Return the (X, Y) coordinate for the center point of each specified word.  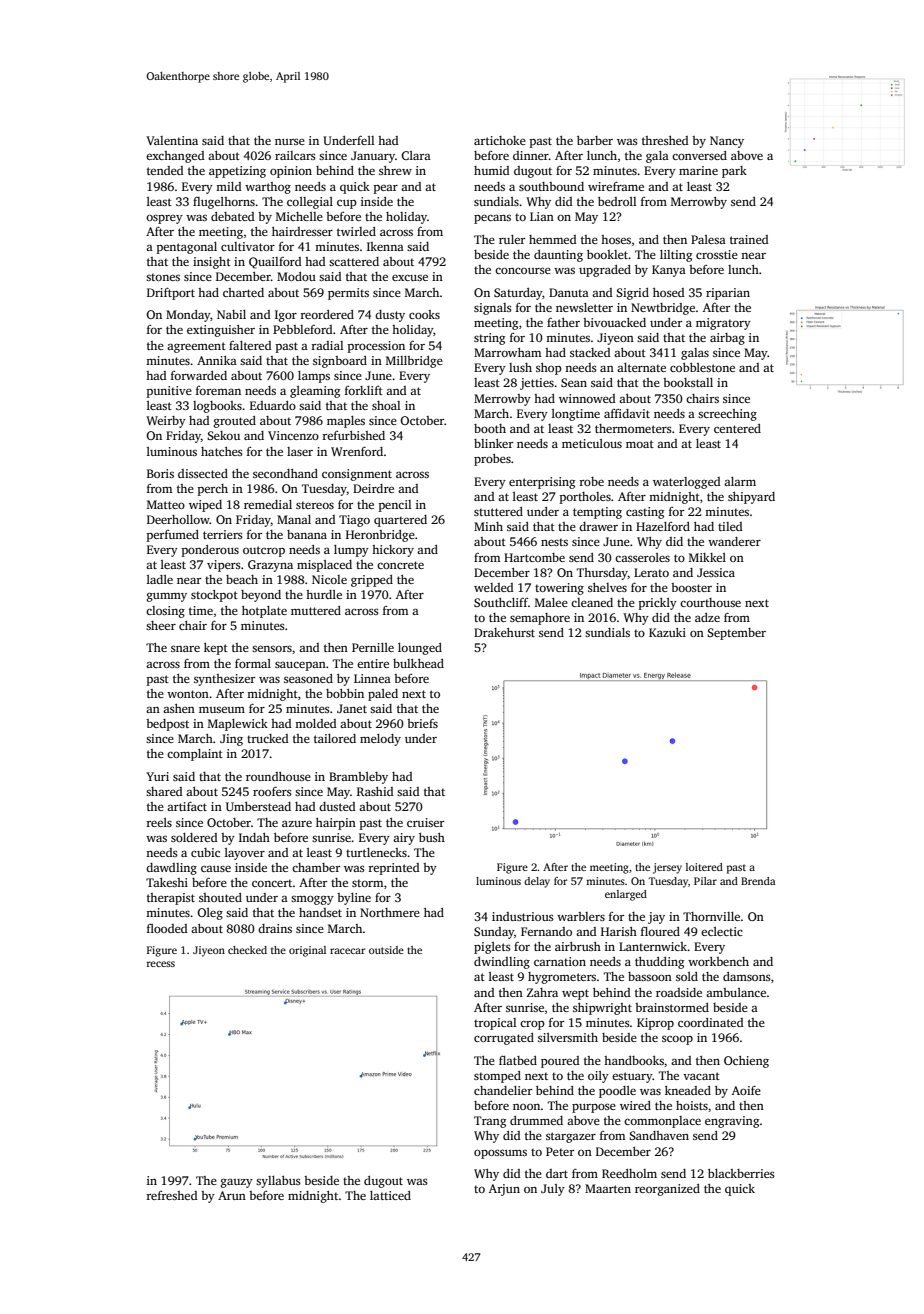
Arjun (504, 1190)
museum (222, 709)
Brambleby (358, 778)
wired (635, 1105)
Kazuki (667, 632)
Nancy (727, 142)
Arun (232, 1195)
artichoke (500, 140)
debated (233, 216)
